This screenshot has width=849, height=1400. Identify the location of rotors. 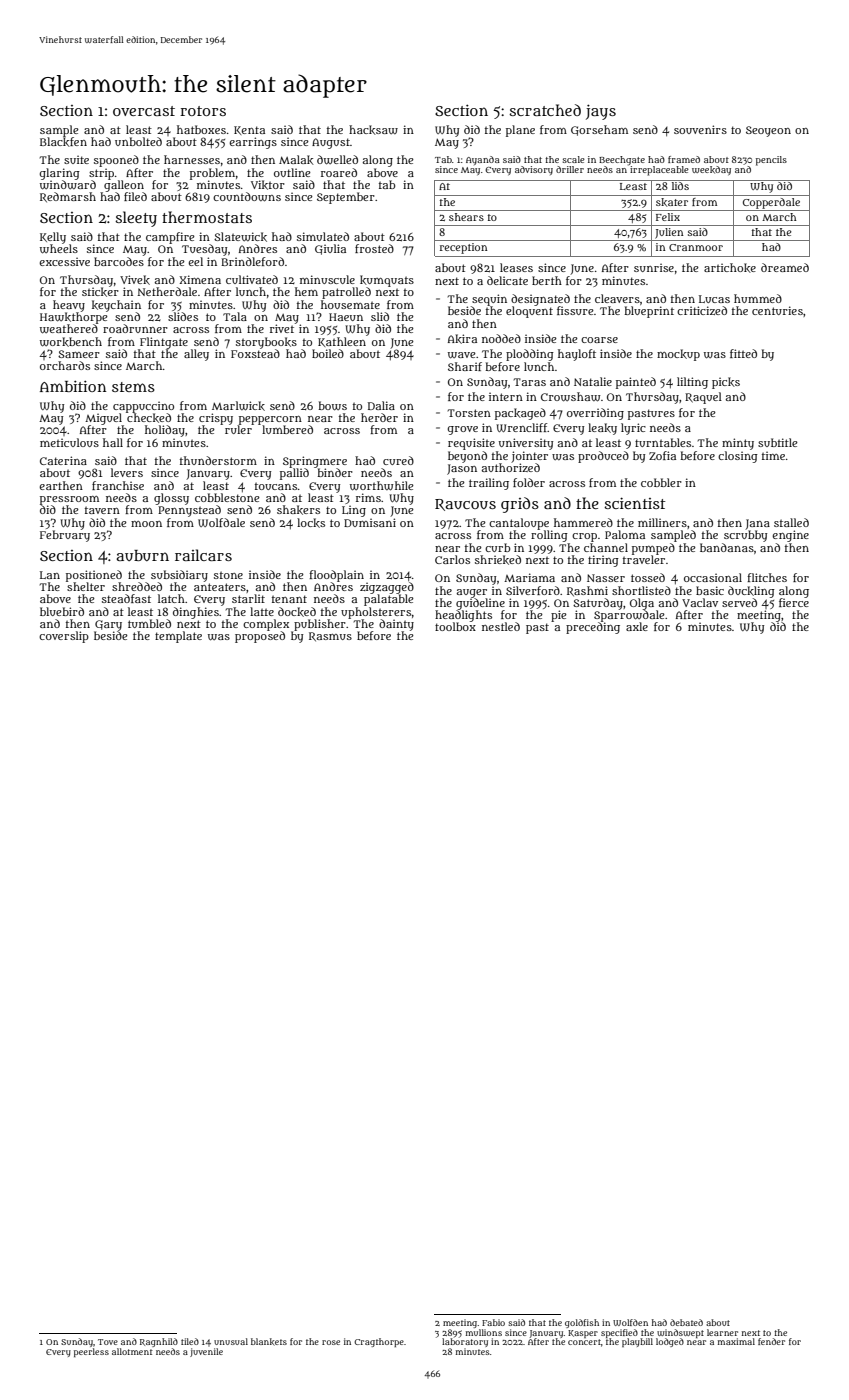
(203, 111).
